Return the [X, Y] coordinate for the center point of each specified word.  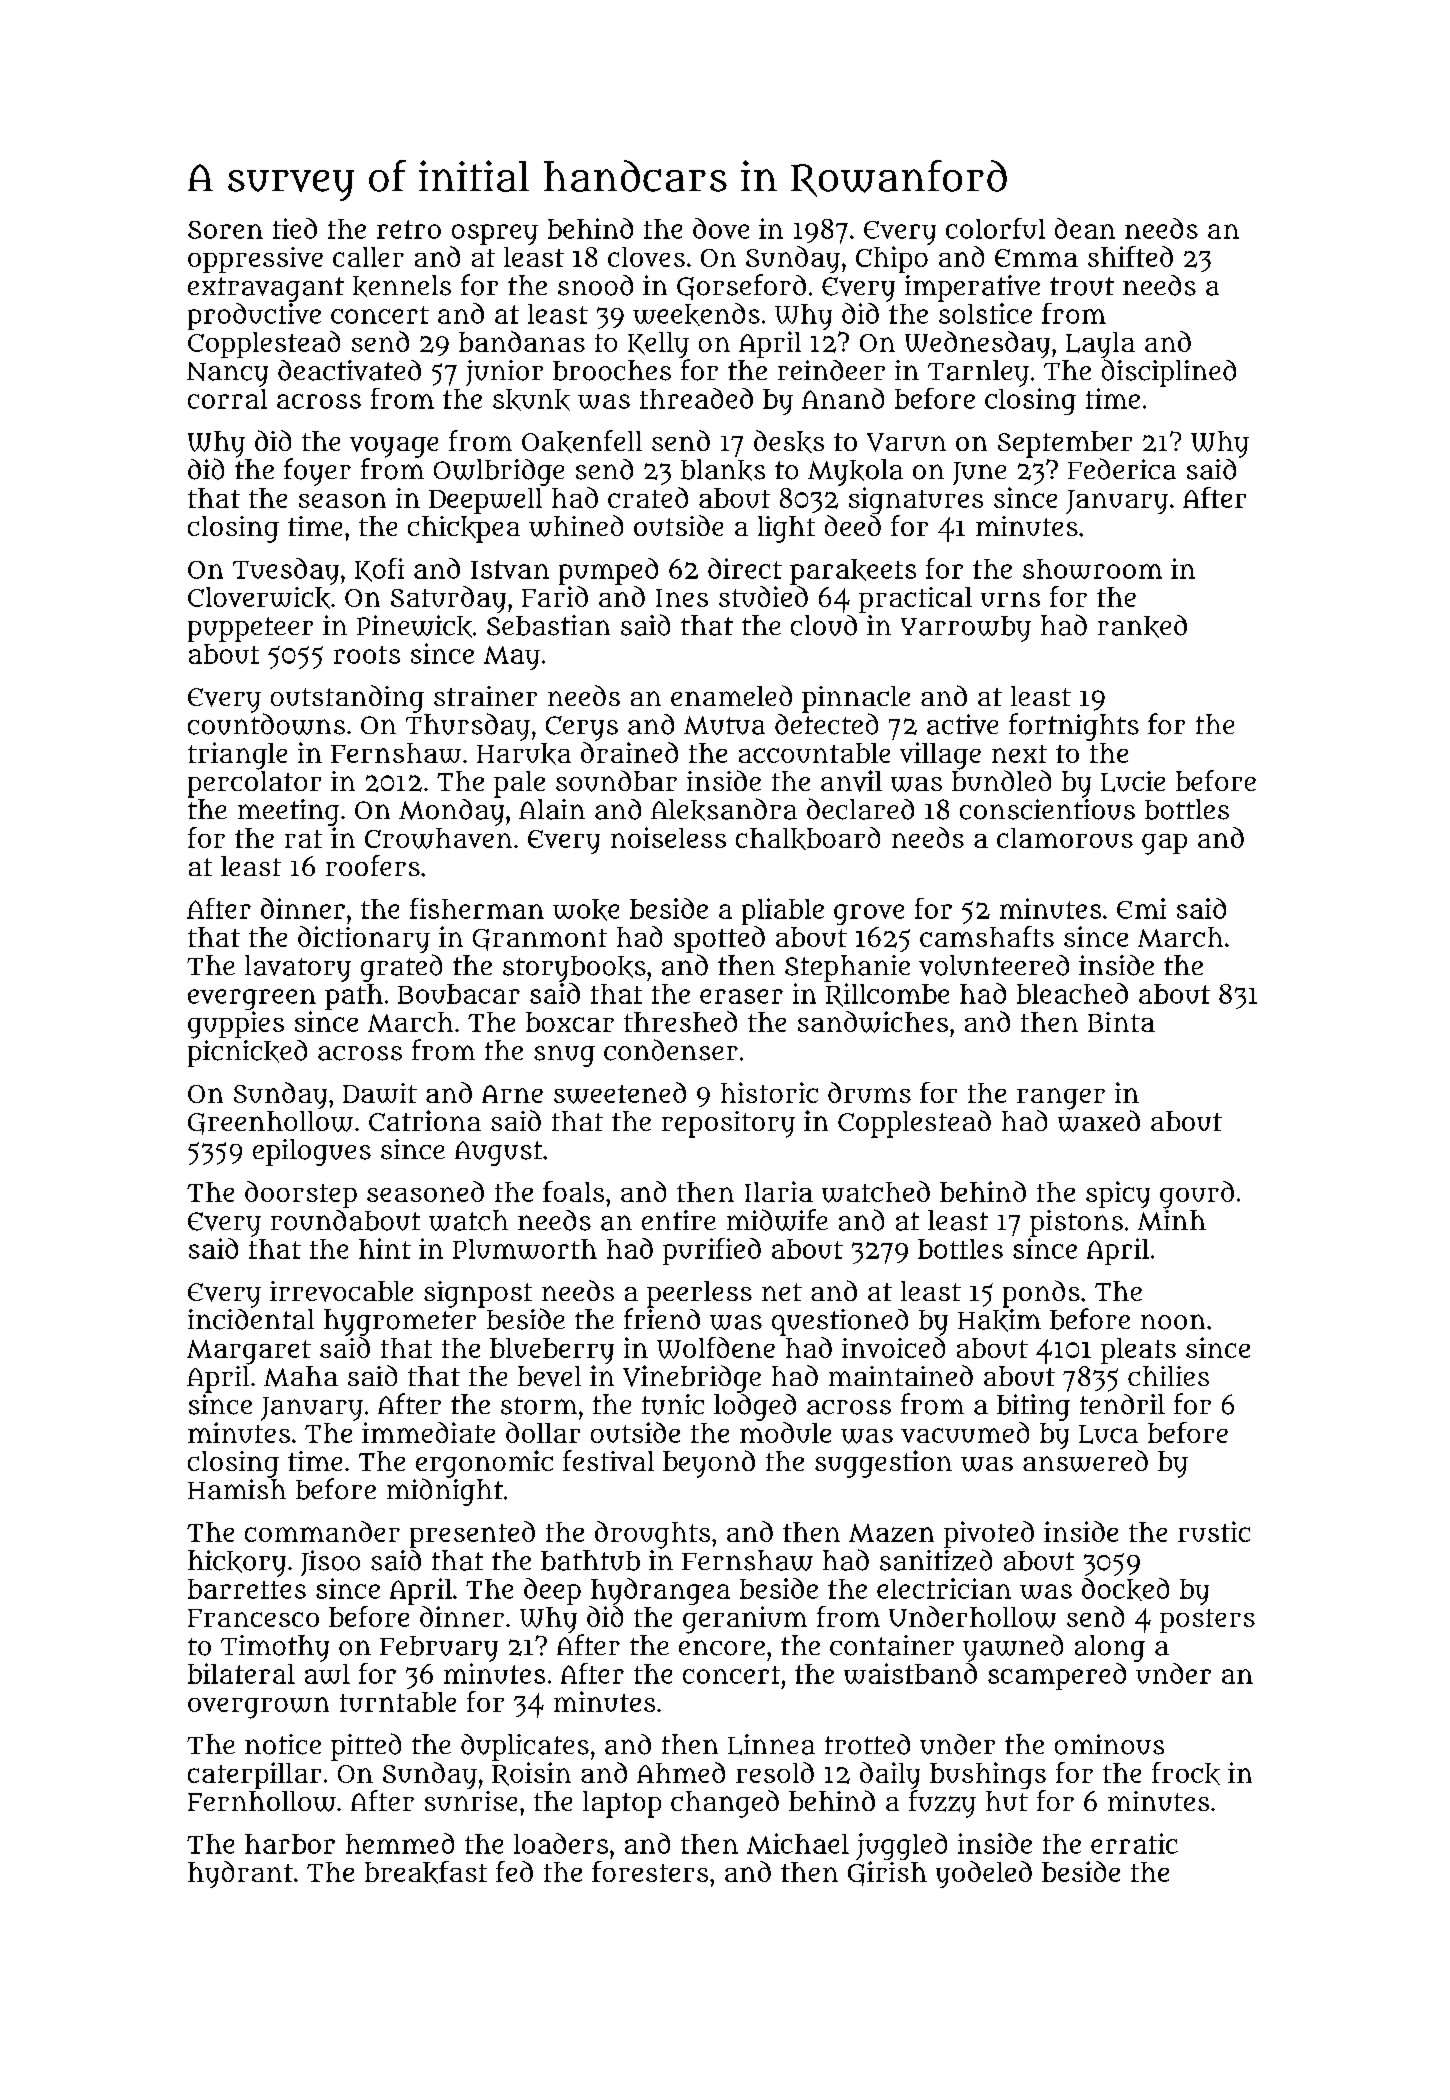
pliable [783, 911]
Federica [1122, 469]
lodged [755, 1407]
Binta [1121, 1022]
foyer [317, 472]
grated [401, 968]
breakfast [426, 1872]
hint [385, 1248]
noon [1173, 1322]
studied [763, 596]
